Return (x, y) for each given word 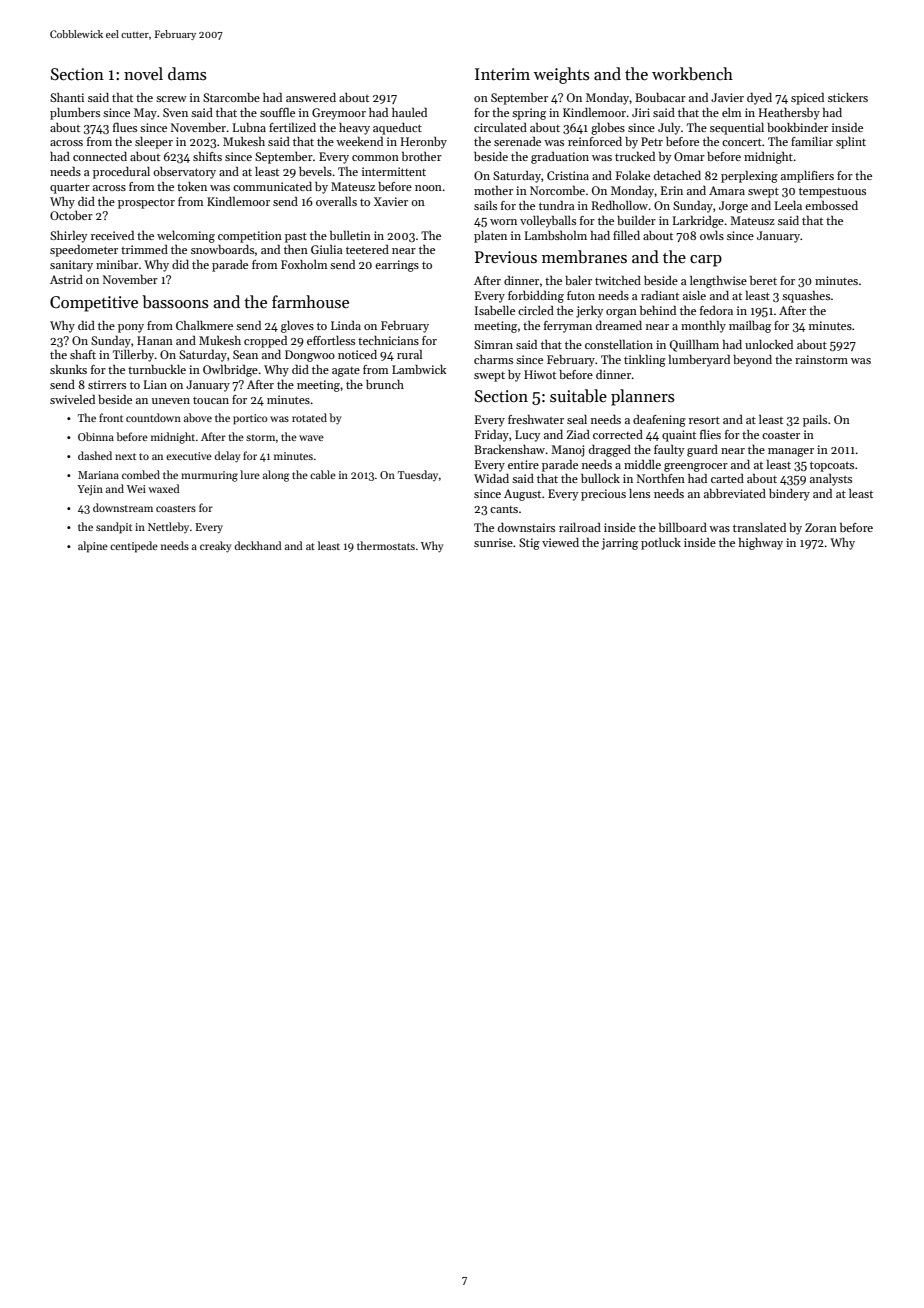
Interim (502, 74)
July (669, 129)
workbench (692, 73)
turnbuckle (157, 369)
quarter (70, 188)
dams (187, 73)
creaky (215, 547)
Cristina (568, 175)
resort (704, 420)
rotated (309, 417)
